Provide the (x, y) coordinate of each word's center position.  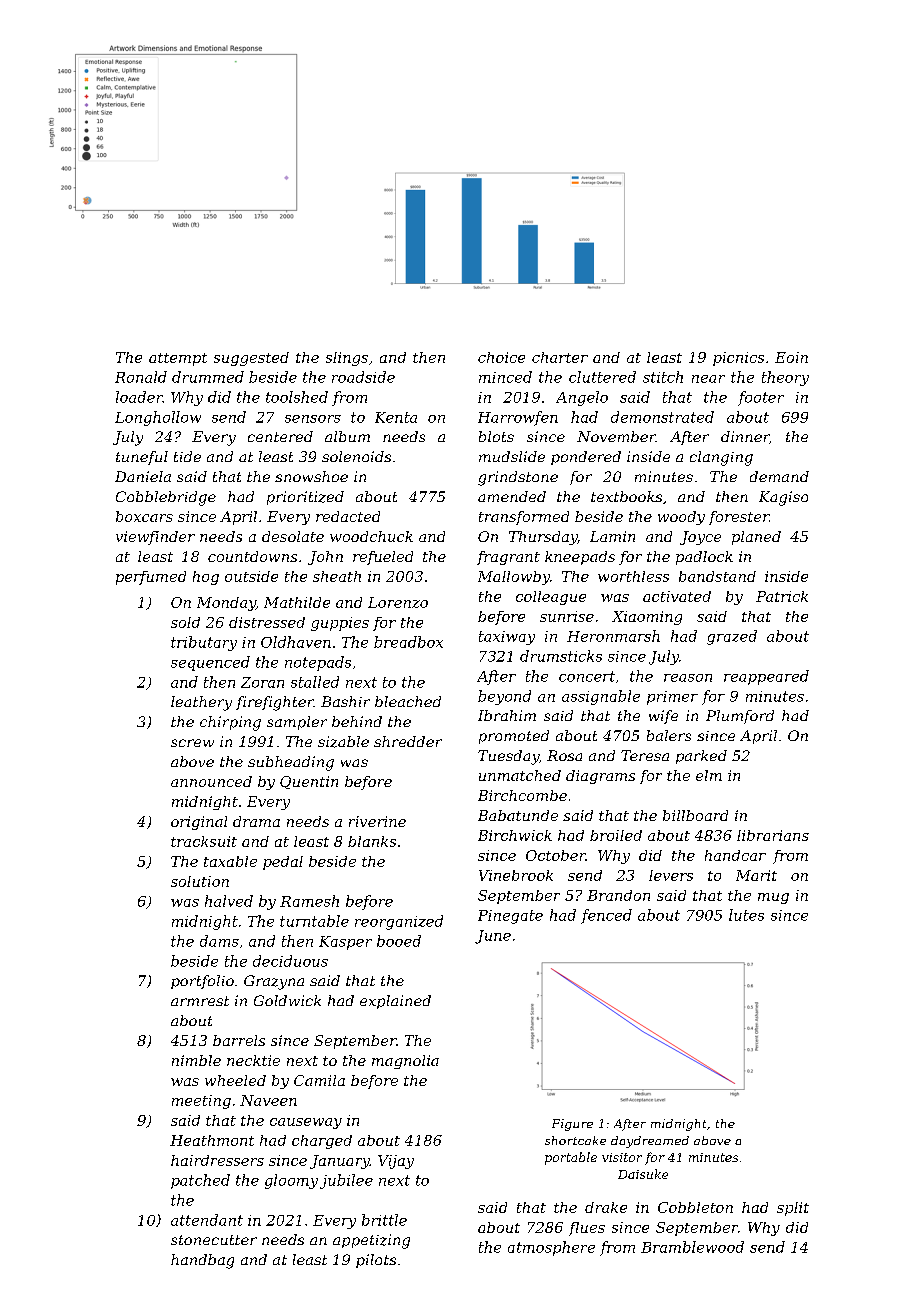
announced (211, 781)
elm (709, 775)
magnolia (405, 1062)
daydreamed (650, 1142)
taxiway (507, 638)
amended (512, 496)
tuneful (142, 458)
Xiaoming (647, 618)
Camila (319, 1080)
